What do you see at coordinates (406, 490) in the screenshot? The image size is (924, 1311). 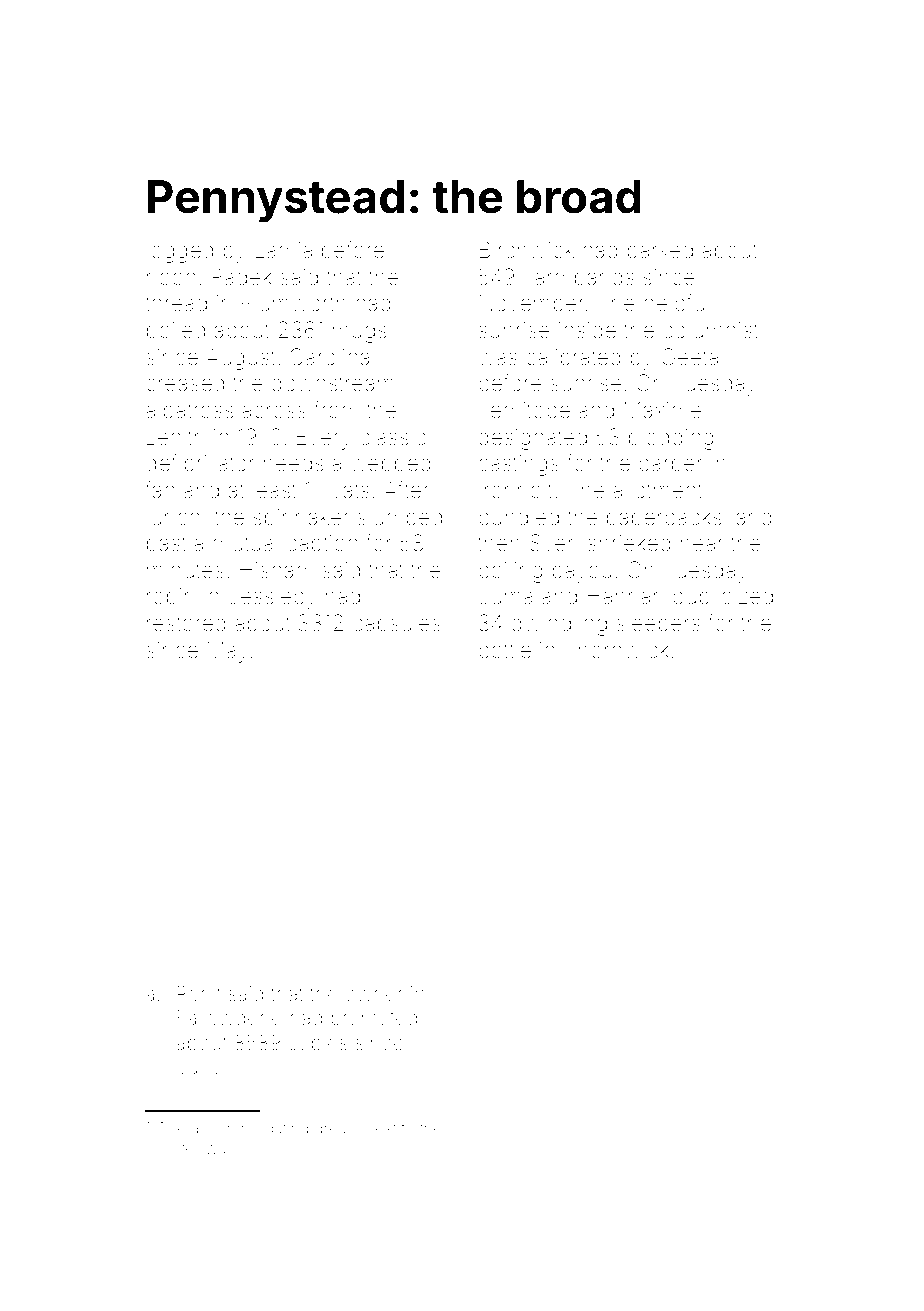 I see `After` at bounding box center [406, 490].
